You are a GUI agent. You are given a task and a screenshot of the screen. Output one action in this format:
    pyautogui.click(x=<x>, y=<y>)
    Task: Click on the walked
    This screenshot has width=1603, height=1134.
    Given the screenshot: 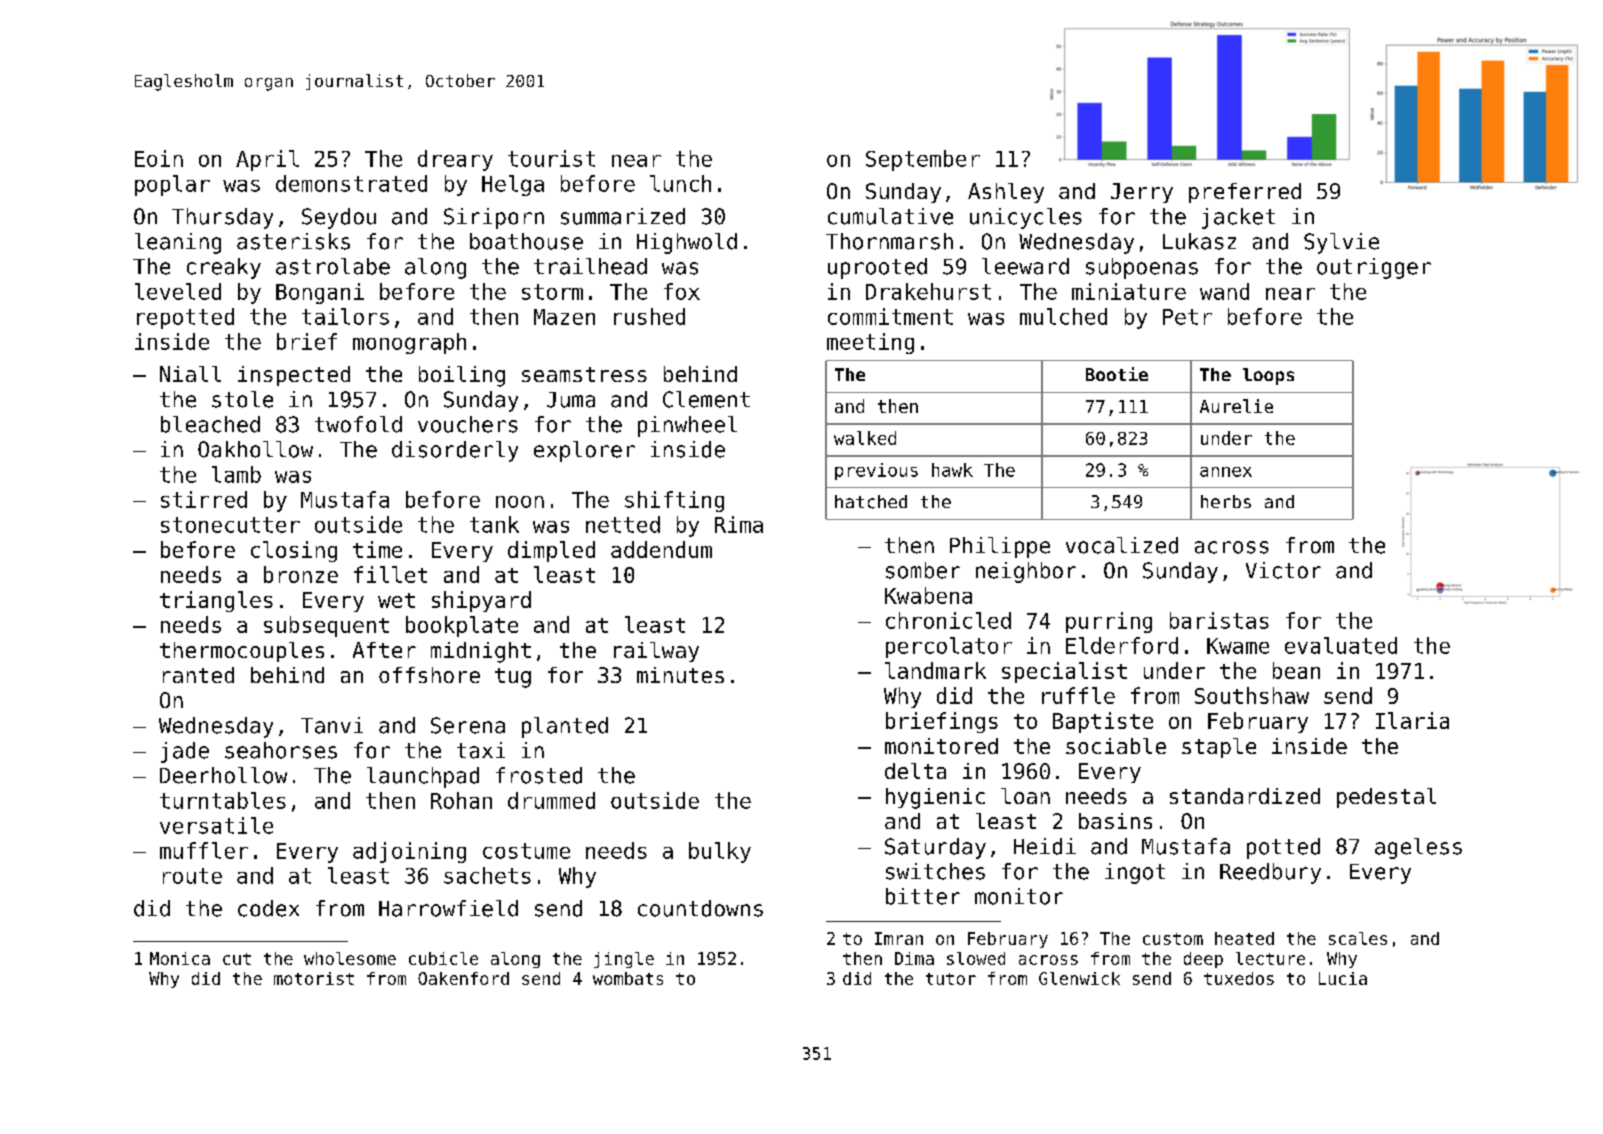 What is the action you would take?
    pyautogui.click(x=865, y=438)
